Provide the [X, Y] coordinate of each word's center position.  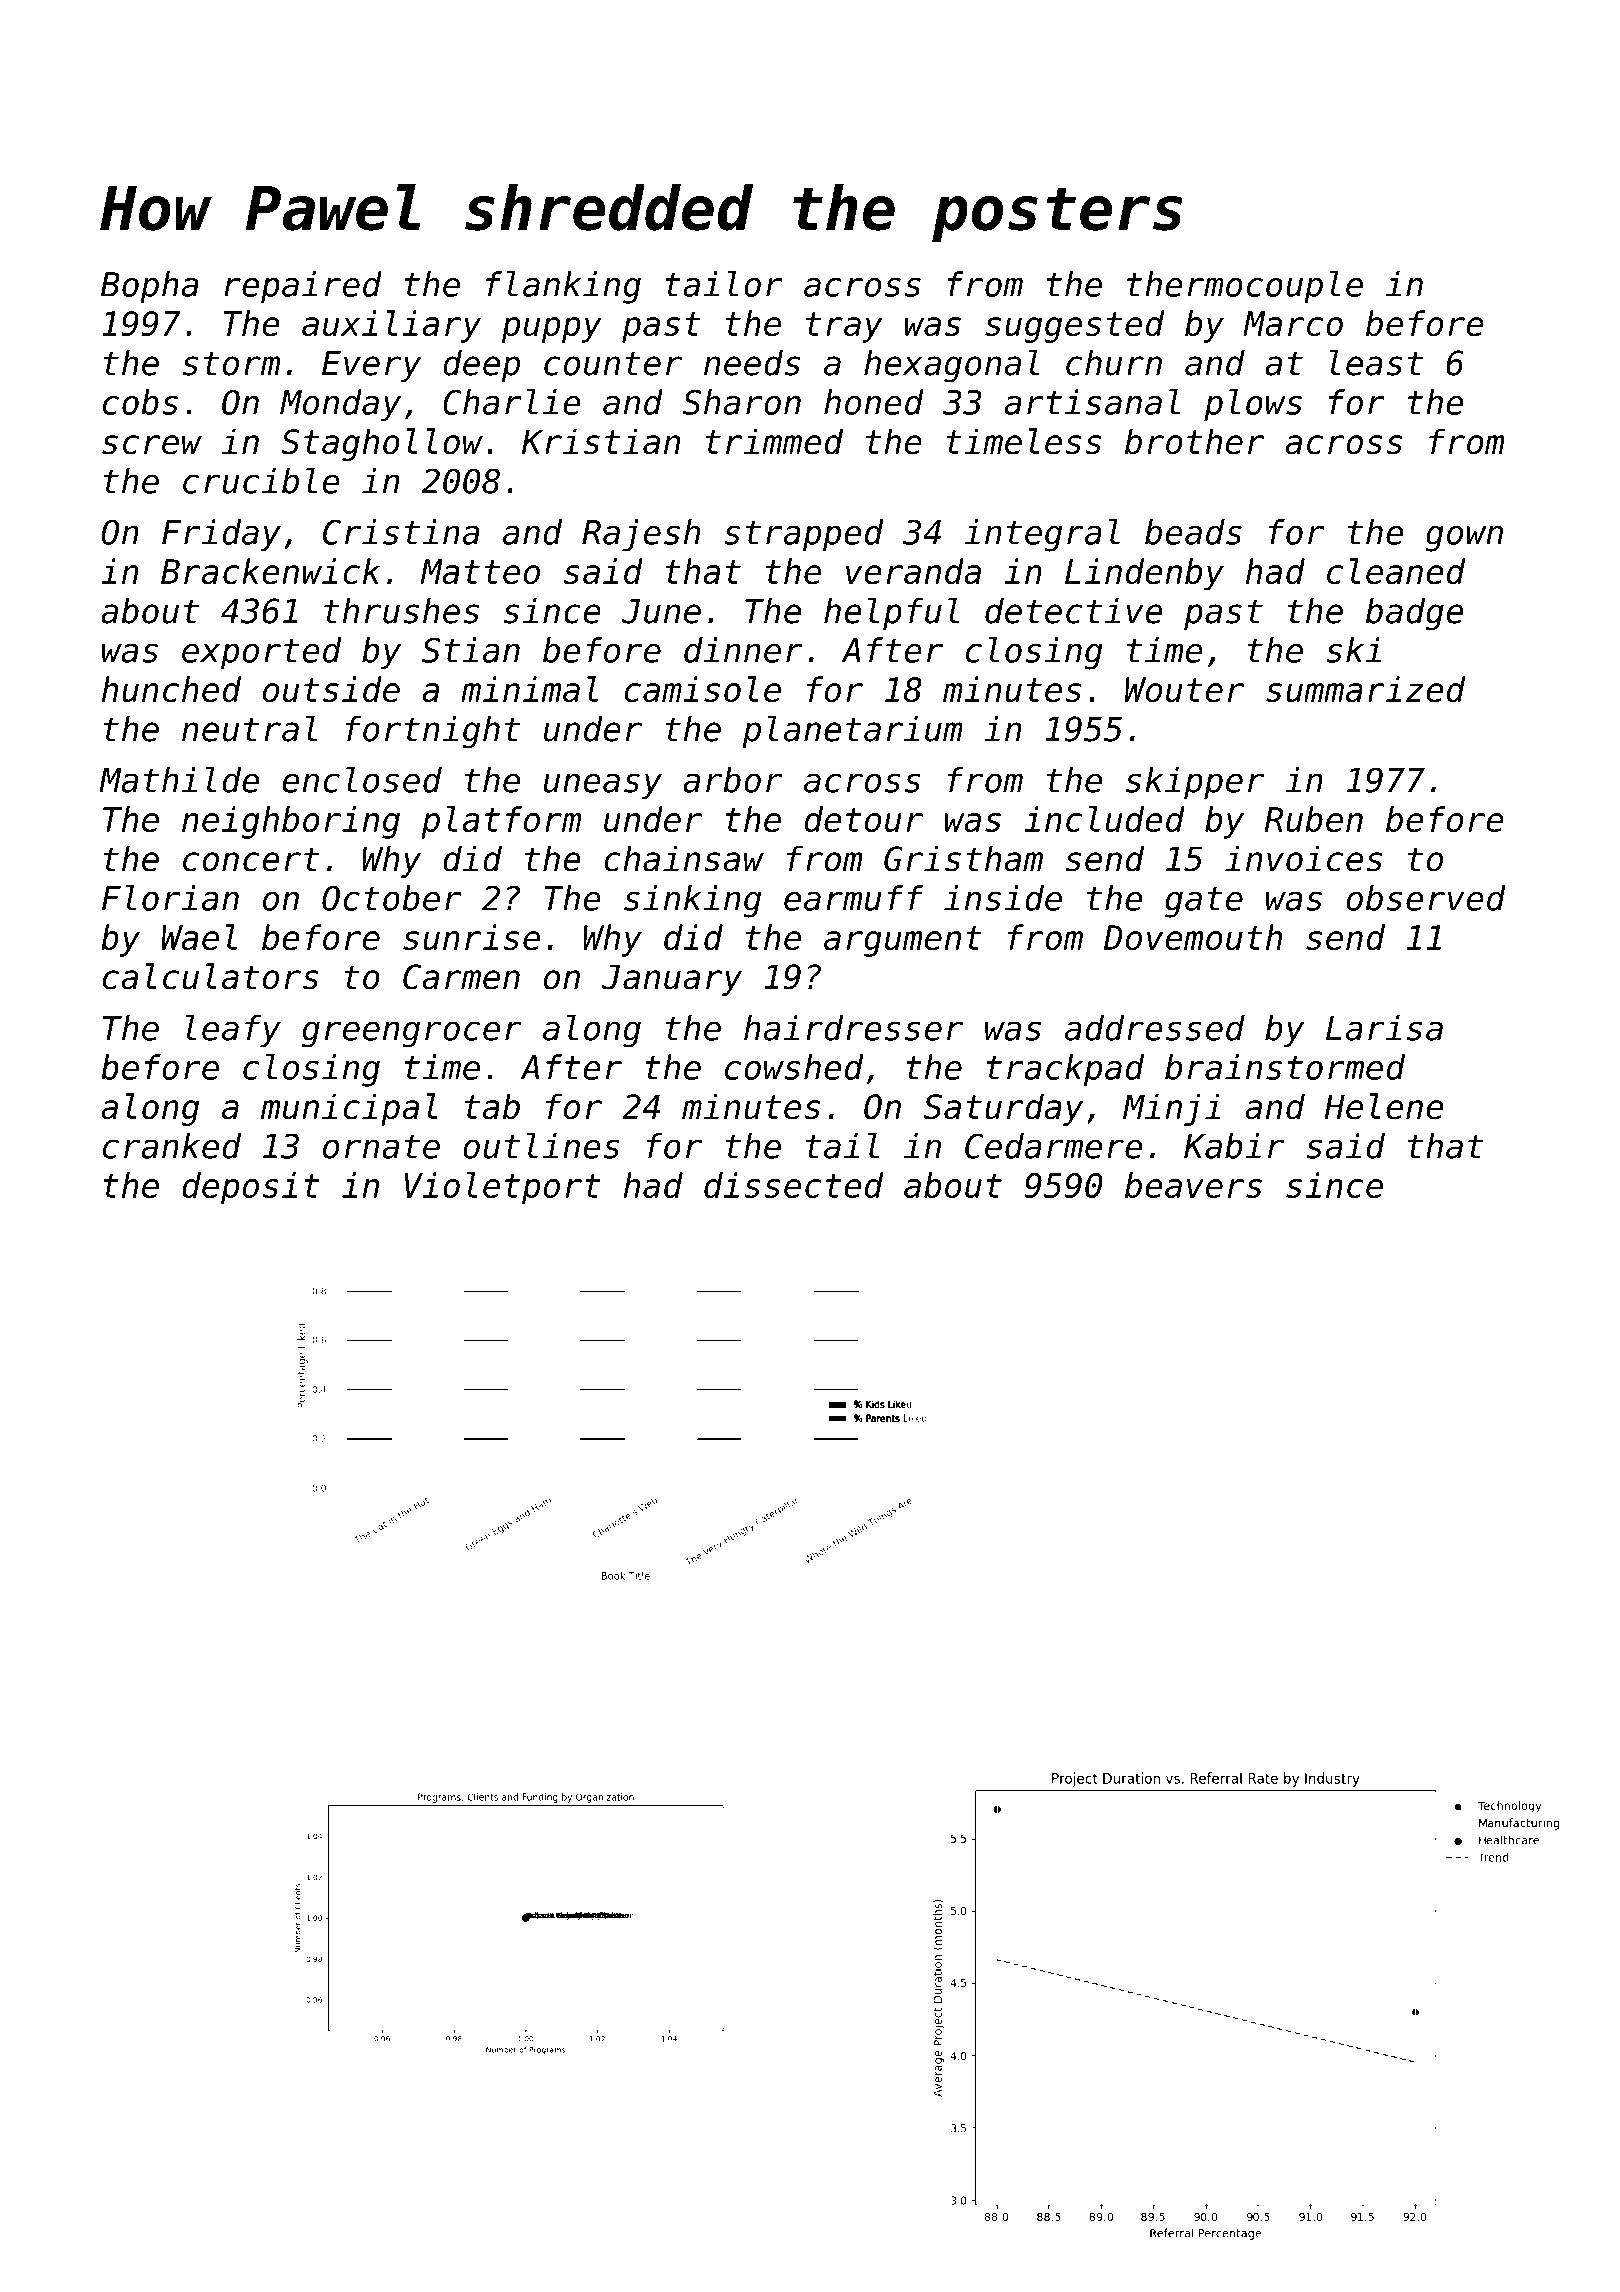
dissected [793, 1185]
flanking [563, 287]
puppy [552, 330]
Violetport [502, 1188]
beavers [1193, 1185]
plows [1253, 405]
